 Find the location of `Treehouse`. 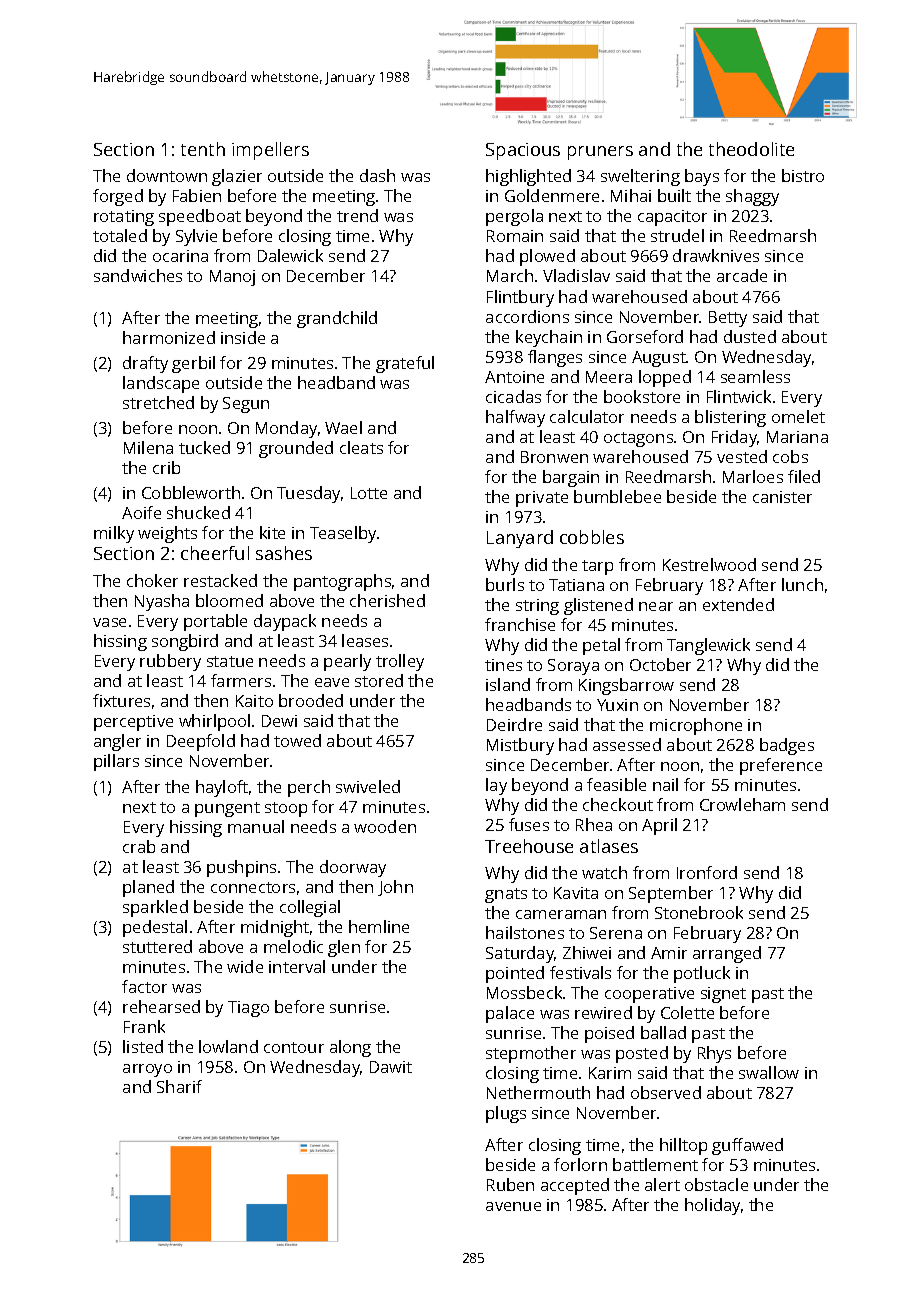

Treehouse is located at coordinates (529, 846).
